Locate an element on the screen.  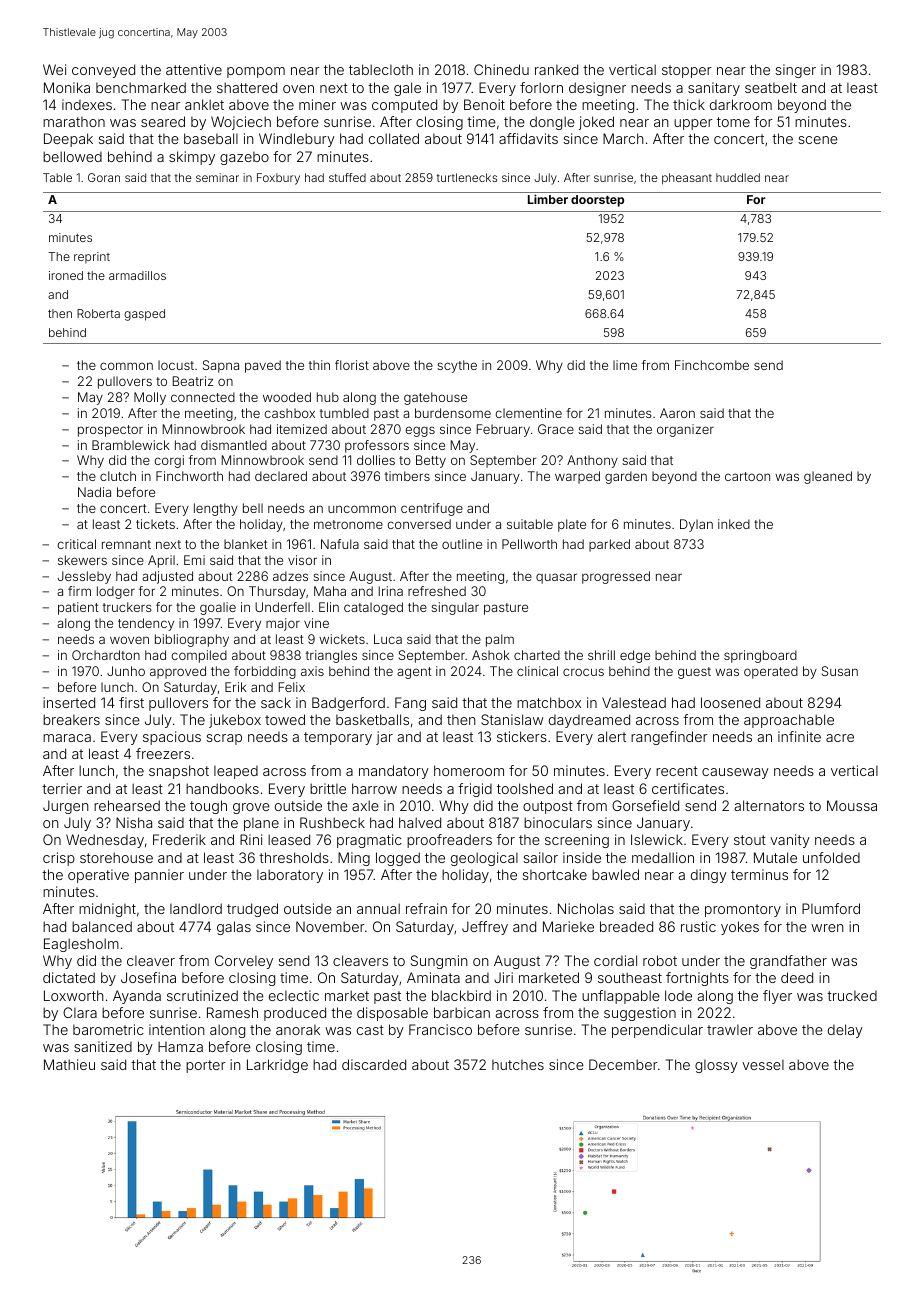
homeroom is located at coordinates (469, 770).
